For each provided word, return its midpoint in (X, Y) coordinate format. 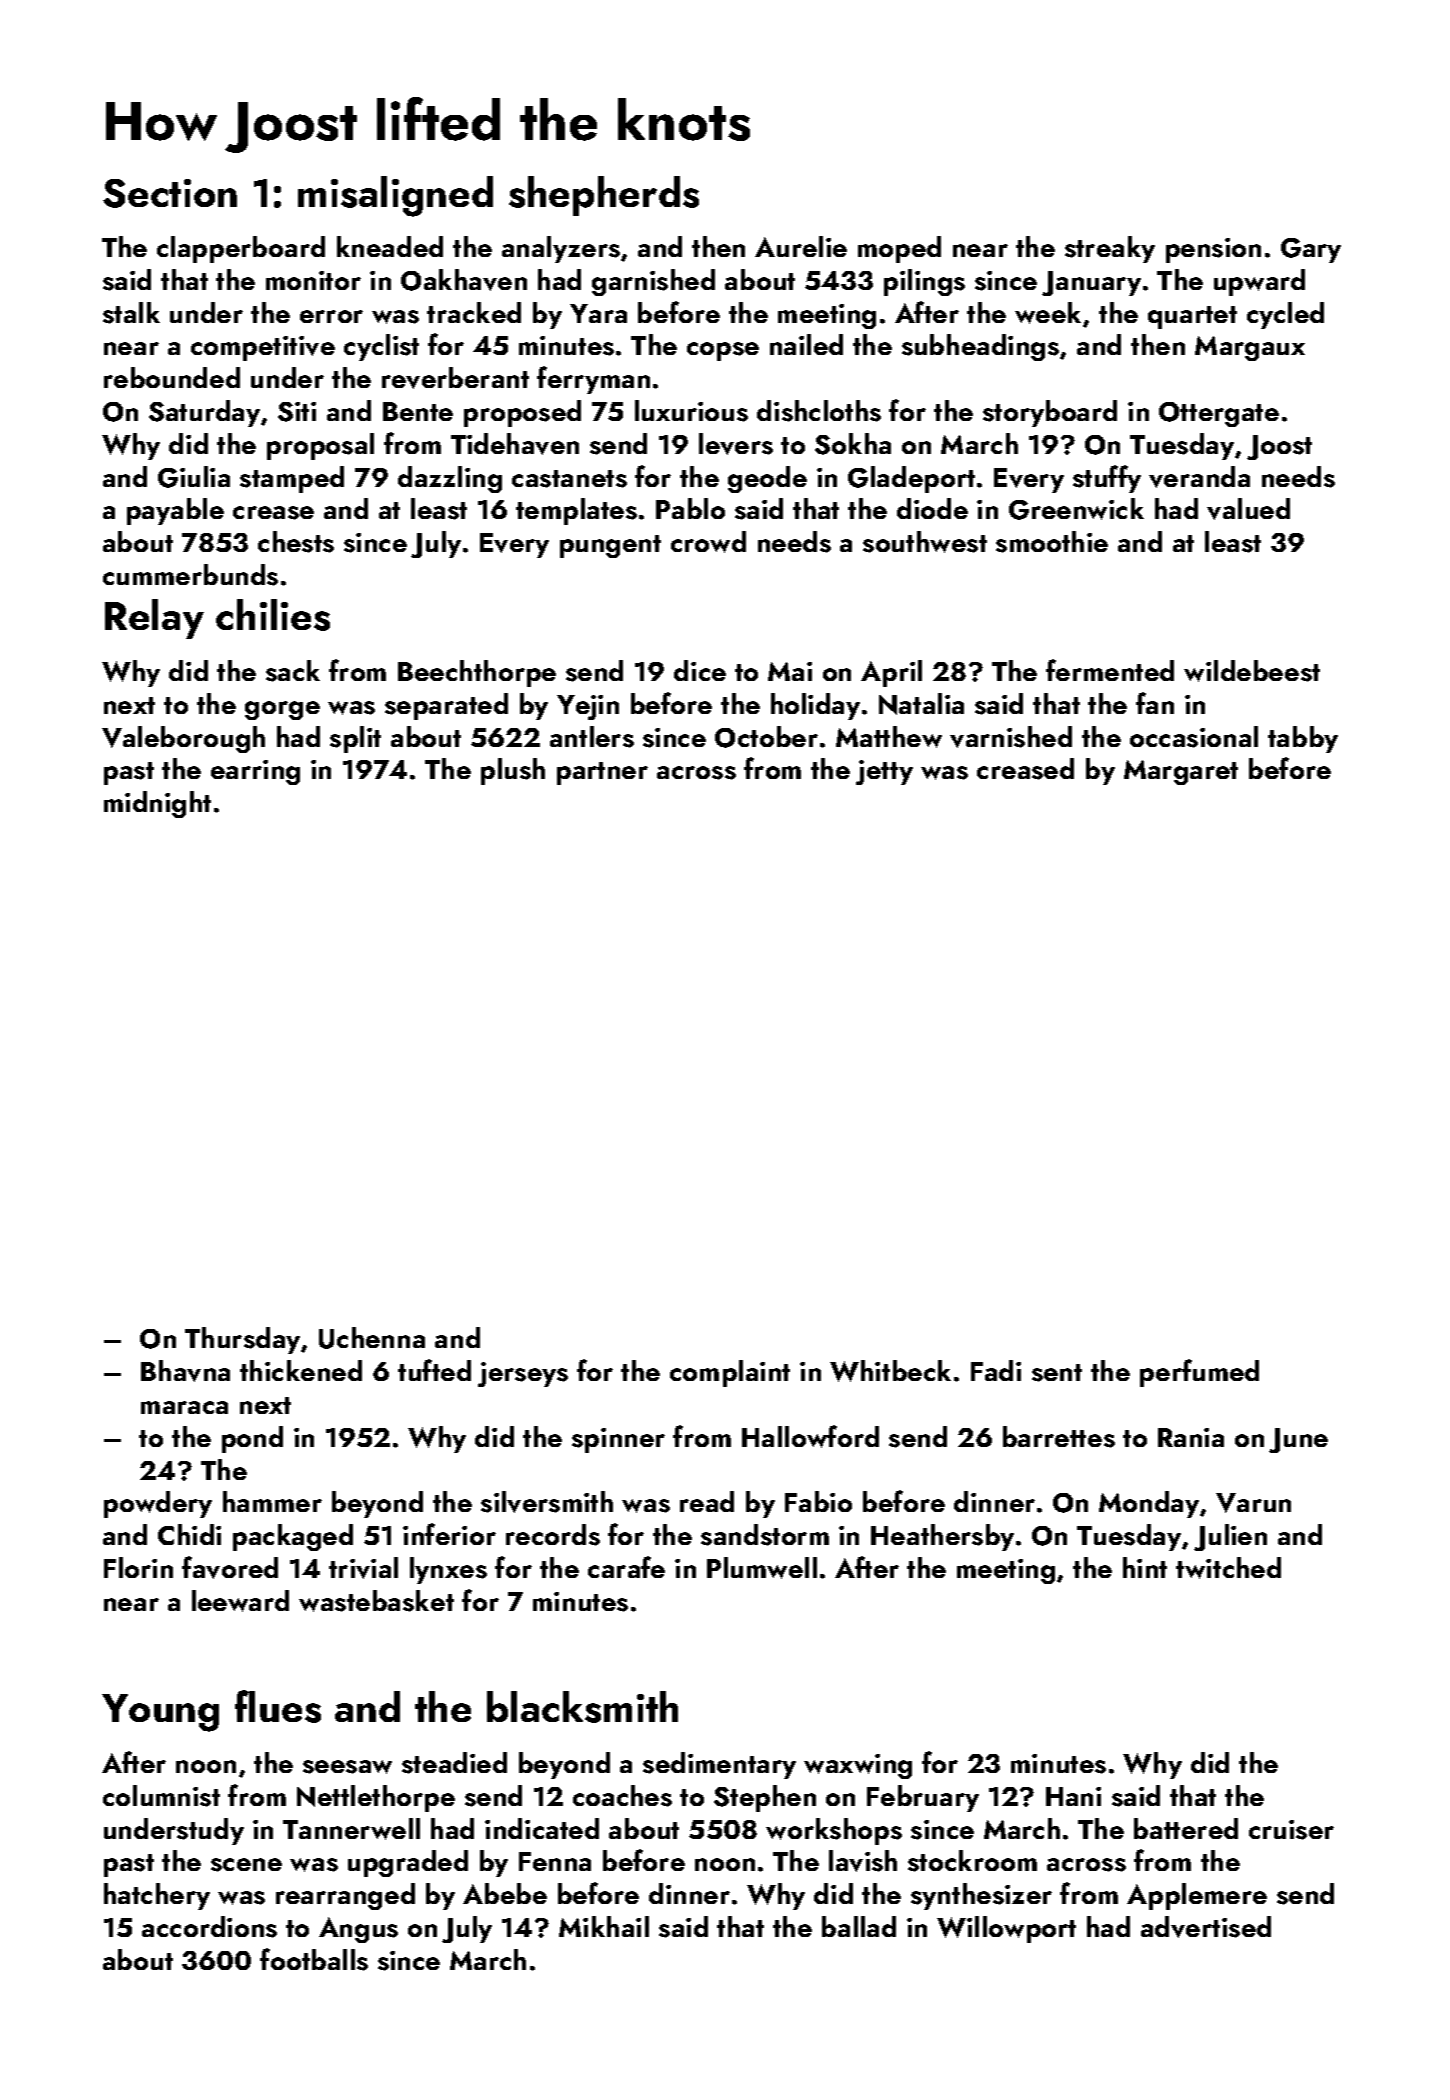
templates (576, 511)
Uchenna (372, 1338)
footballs (314, 1959)
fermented (1110, 670)
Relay (154, 619)
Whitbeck (890, 1371)
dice (700, 670)
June (1298, 1440)
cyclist (381, 347)
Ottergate (1219, 414)
